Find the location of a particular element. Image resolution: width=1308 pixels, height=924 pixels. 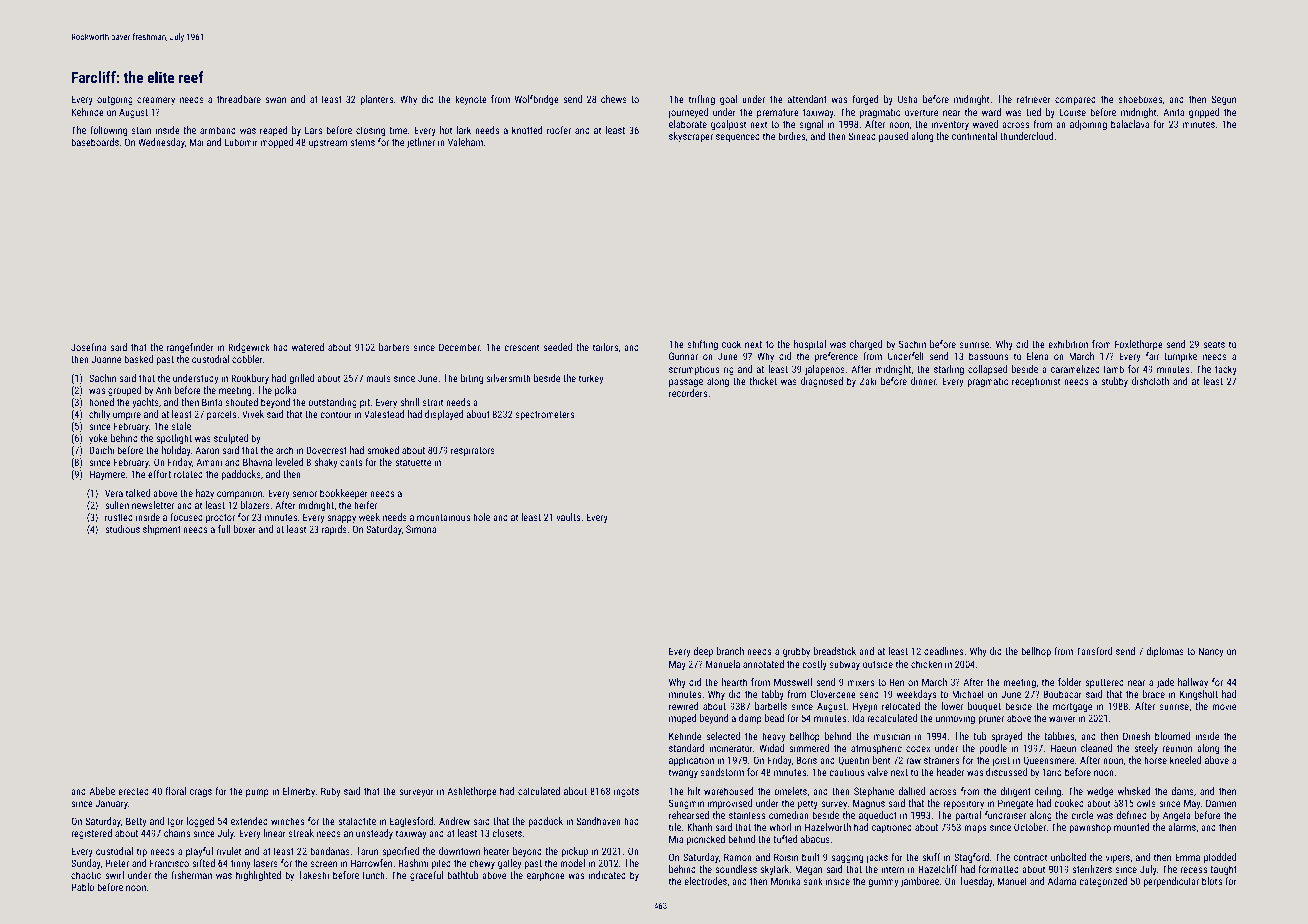

dinner is located at coordinates (923, 381).
